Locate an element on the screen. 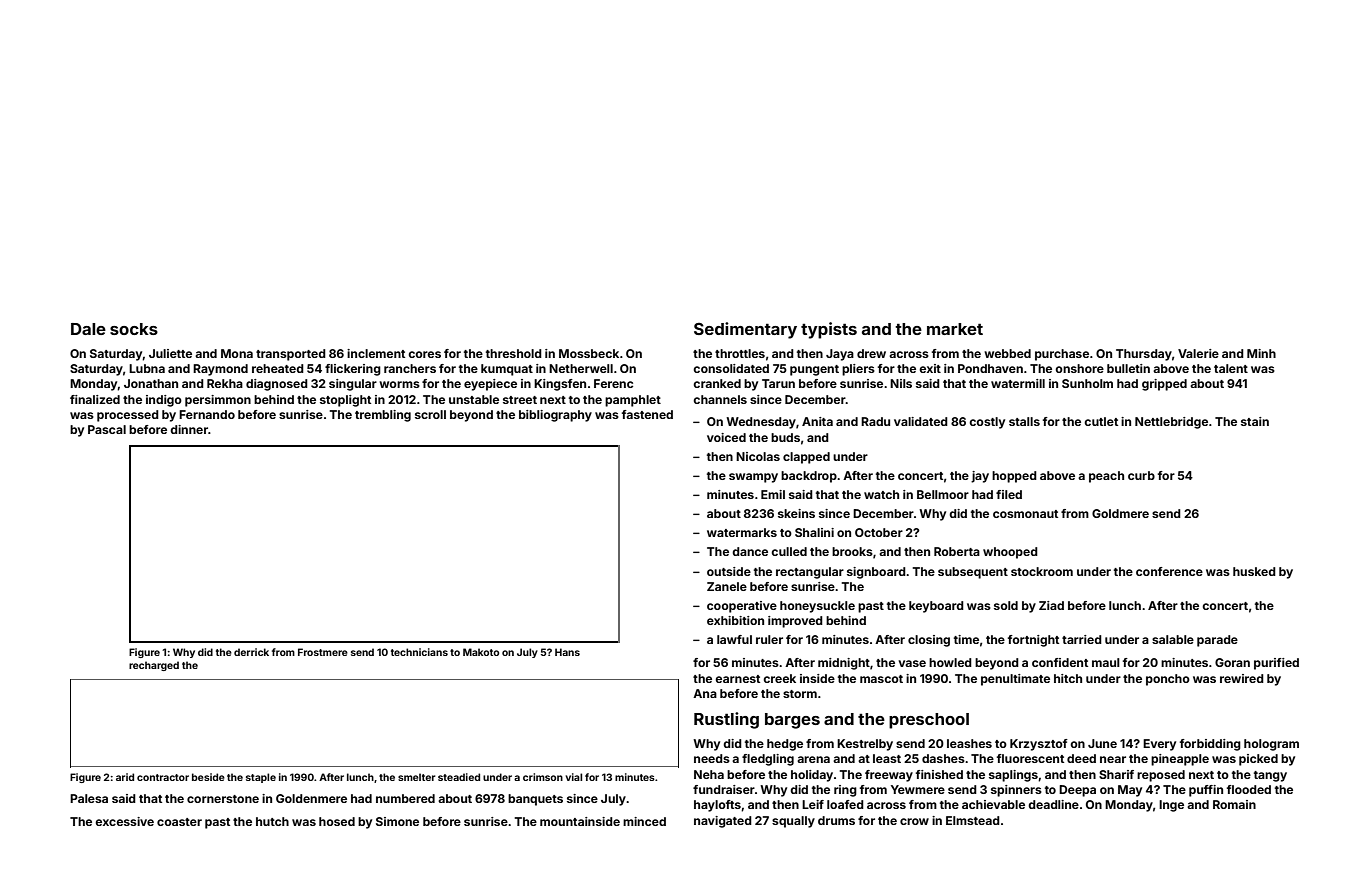 The image size is (1372, 887). Sedimentary is located at coordinates (745, 330).
